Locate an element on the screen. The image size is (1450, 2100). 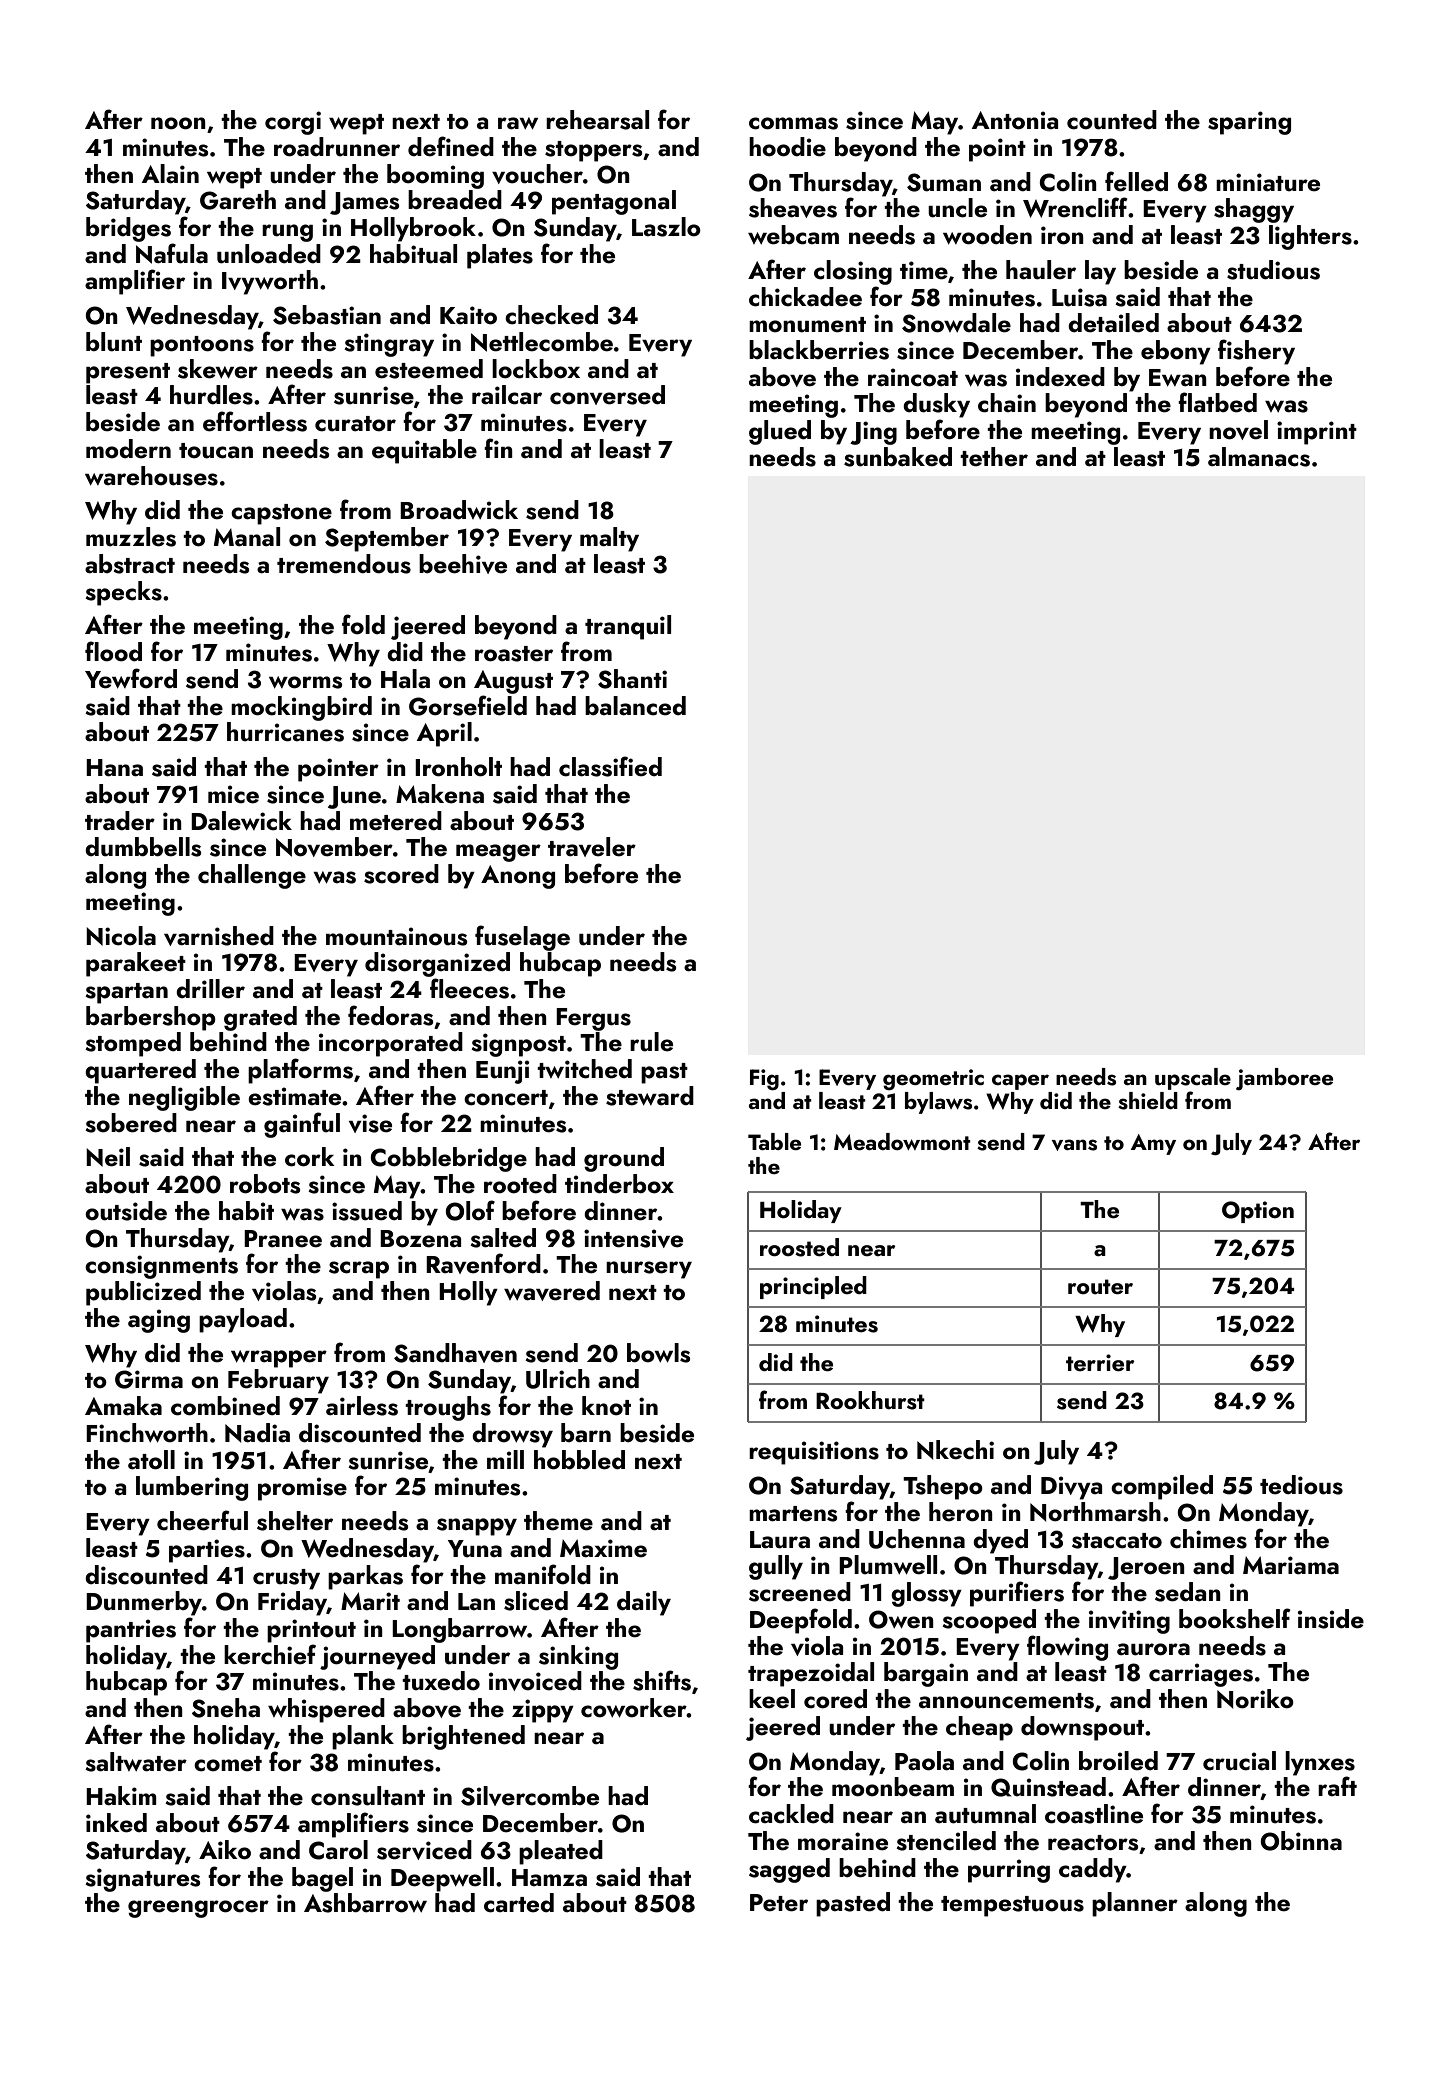
noon is located at coordinates (178, 123).
